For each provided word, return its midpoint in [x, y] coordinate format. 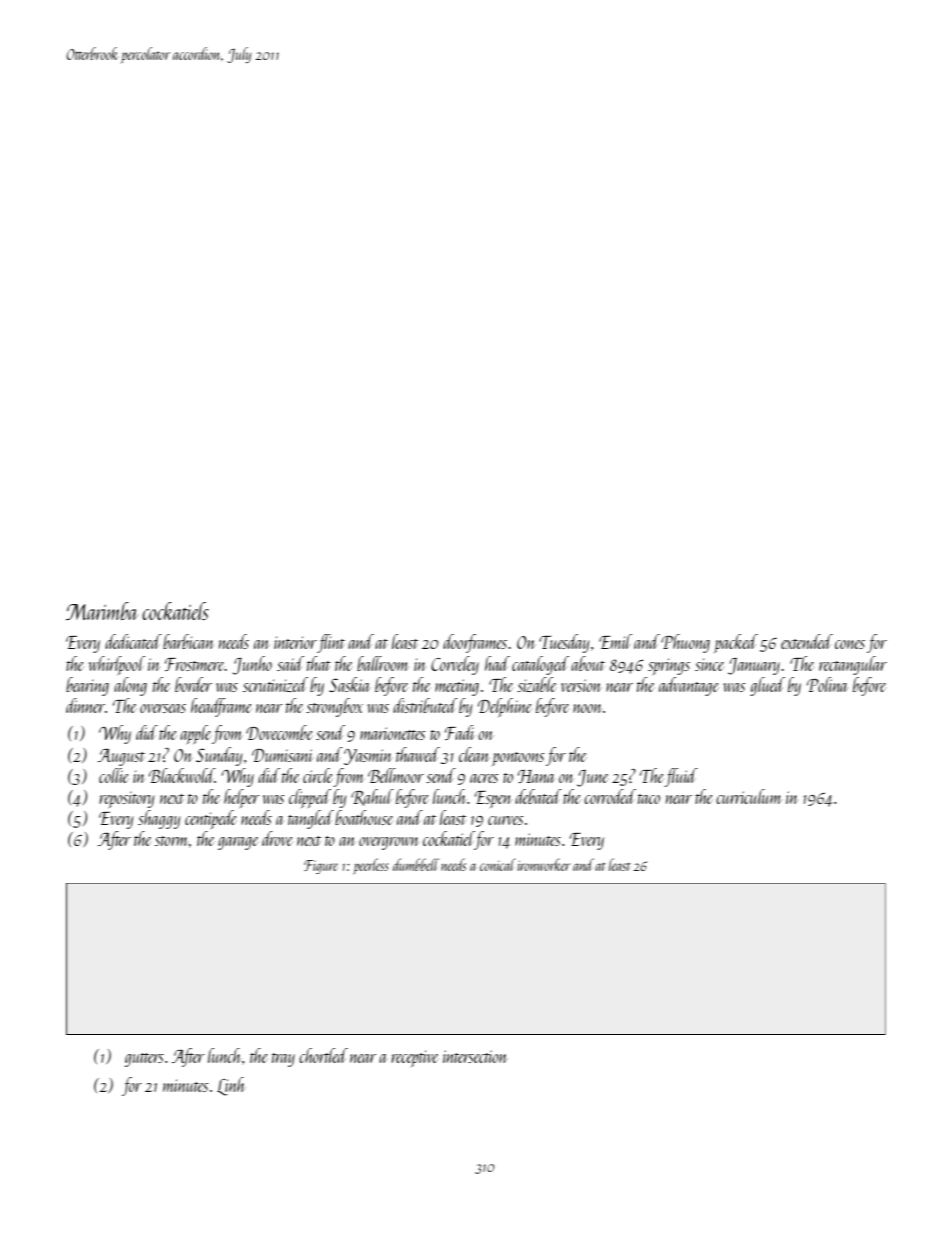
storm [171, 841]
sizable [536, 684]
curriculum [749, 796]
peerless [371, 866]
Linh [230, 1086]
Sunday [219, 756]
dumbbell [416, 864]
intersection [475, 1056]
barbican [188, 641]
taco [649, 799]
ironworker [544, 864]
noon [587, 708]
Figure [321, 867]
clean [474, 754]
